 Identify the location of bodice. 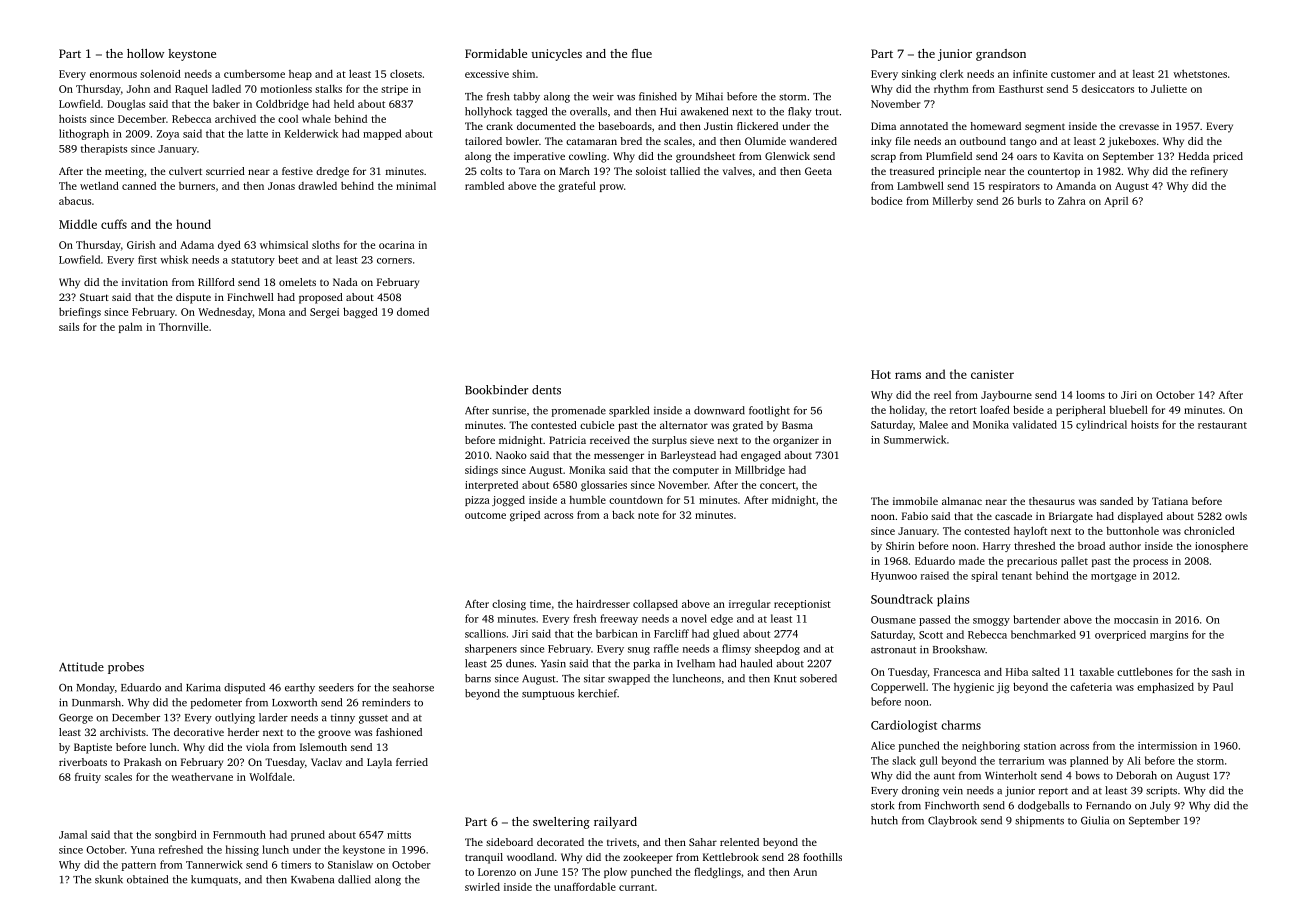
(886, 200).
